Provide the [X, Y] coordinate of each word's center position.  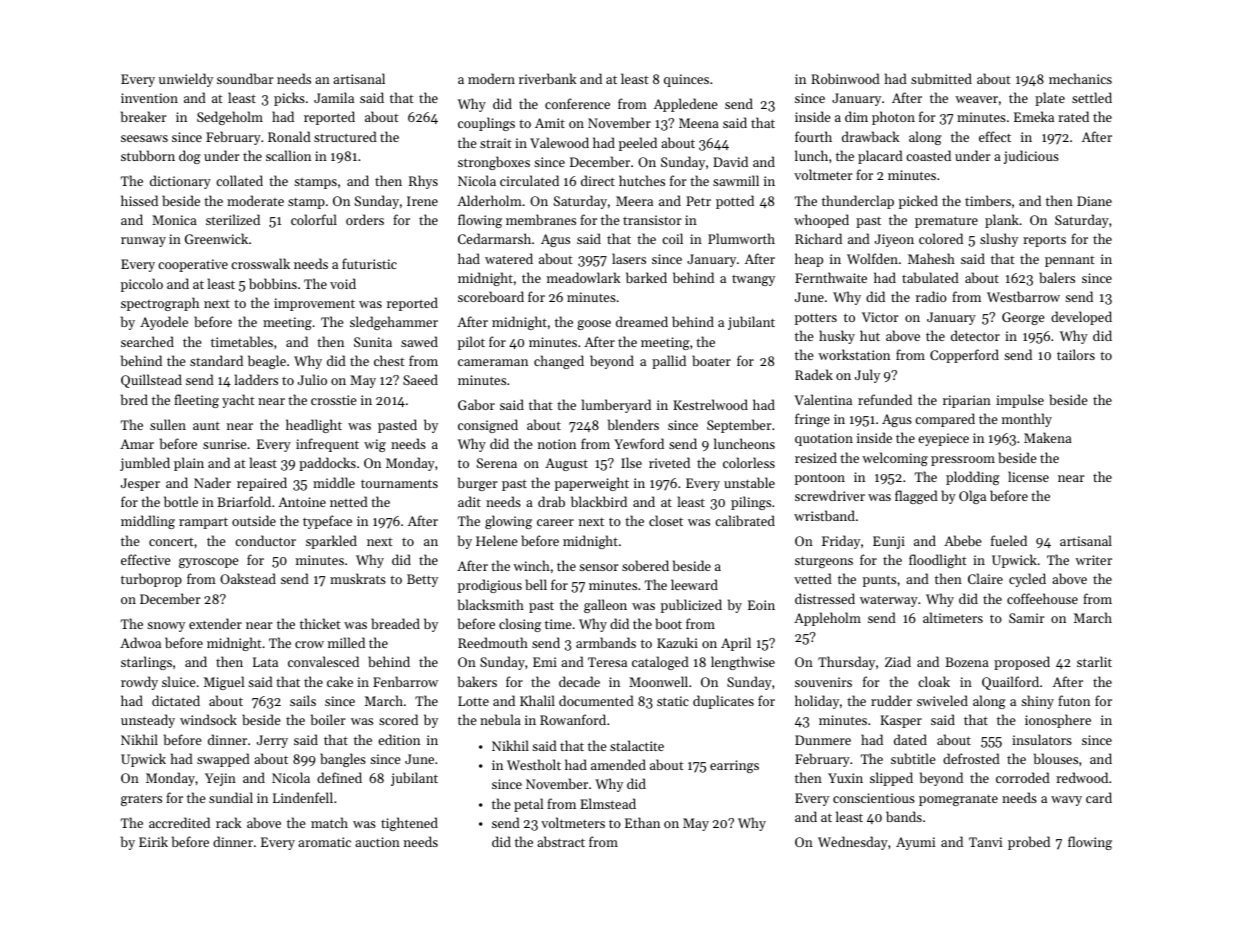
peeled [638, 144]
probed [1029, 843]
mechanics [1080, 78]
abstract [561, 841]
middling [148, 522]
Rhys [423, 182]
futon [1074, 700]
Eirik [153, 841]
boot [668, 623]
